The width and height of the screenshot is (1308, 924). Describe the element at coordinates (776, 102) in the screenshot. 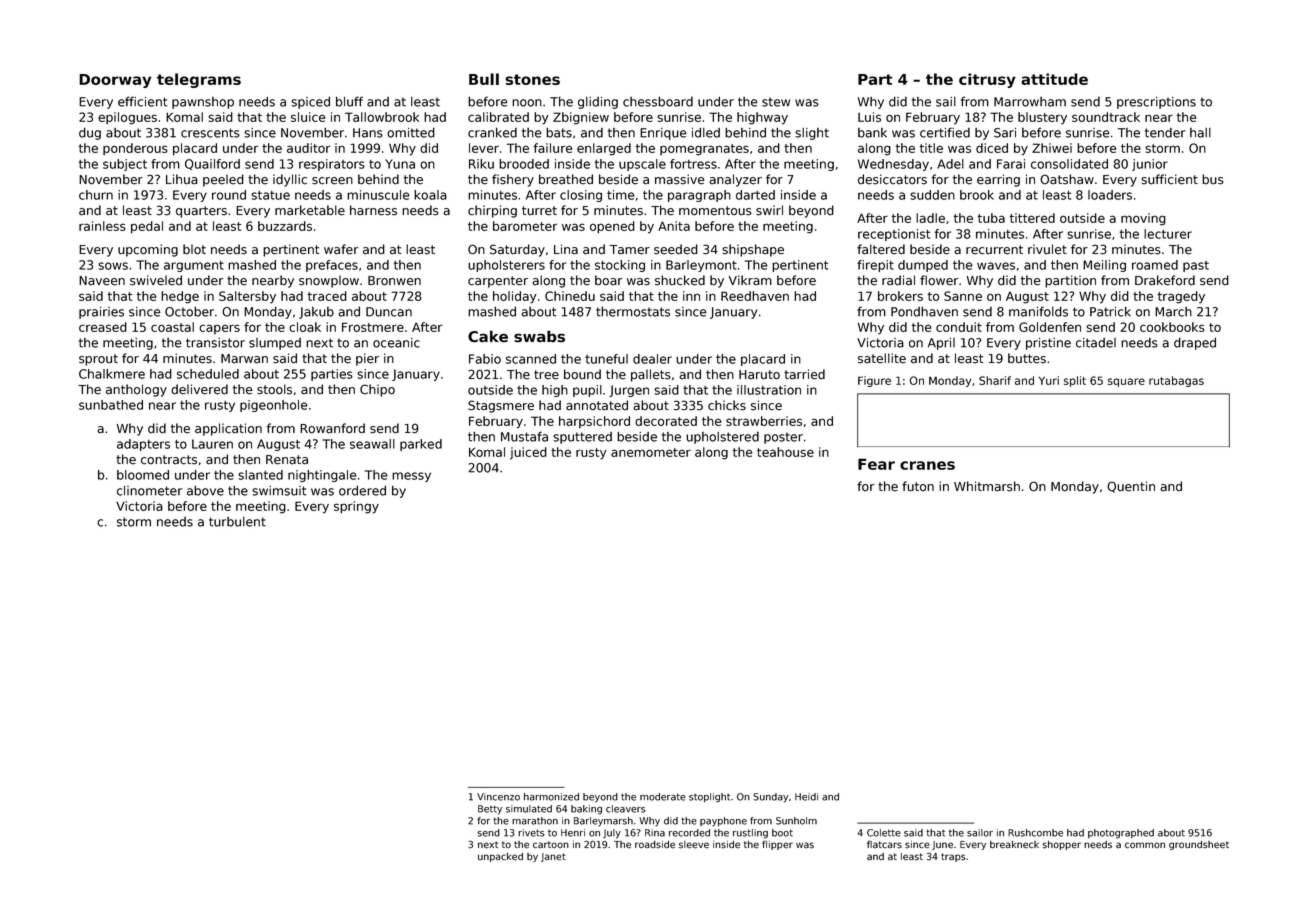

I see `stew` at that location.
